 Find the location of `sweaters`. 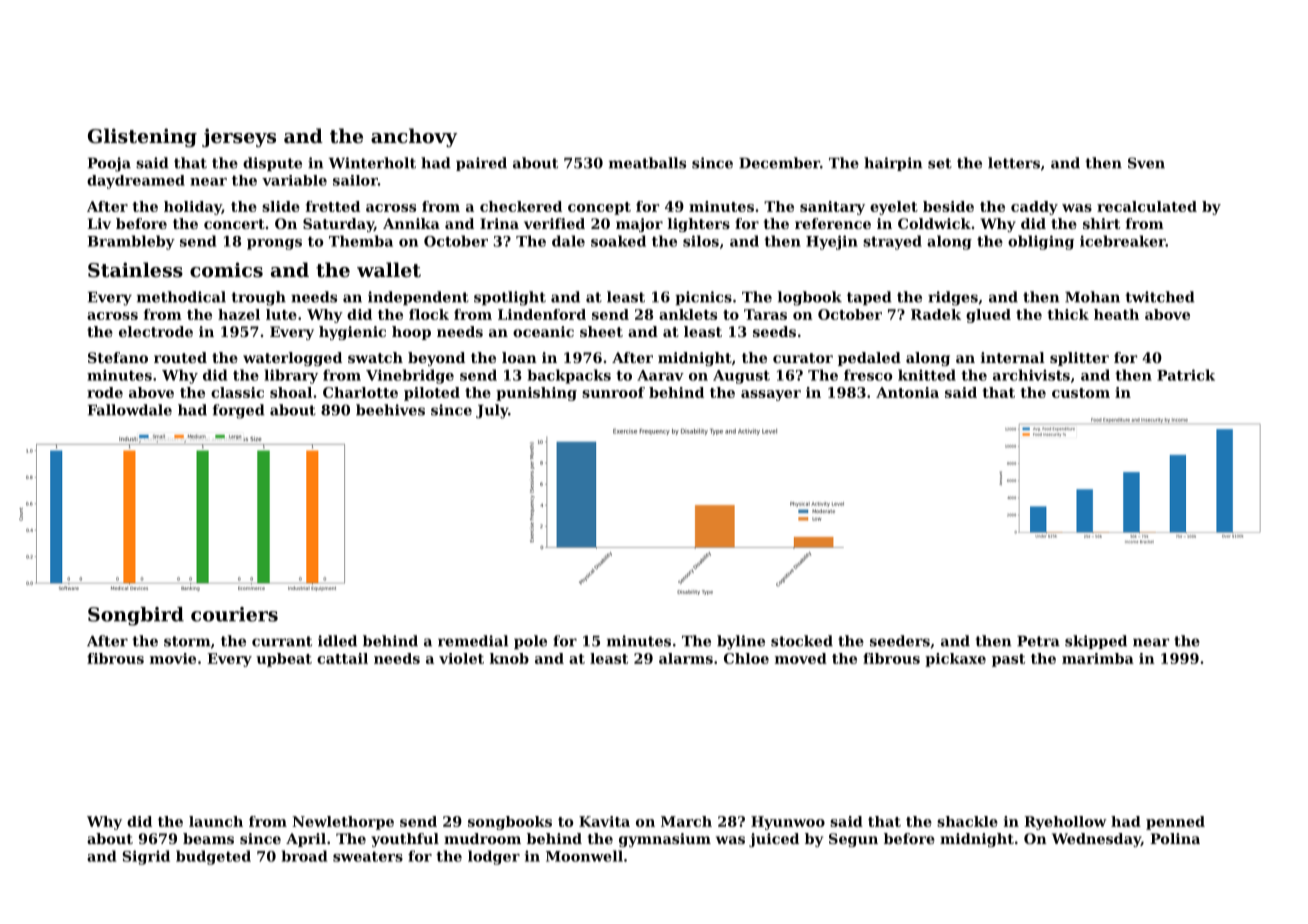

sweaters is located at coordinates (368, 856).
